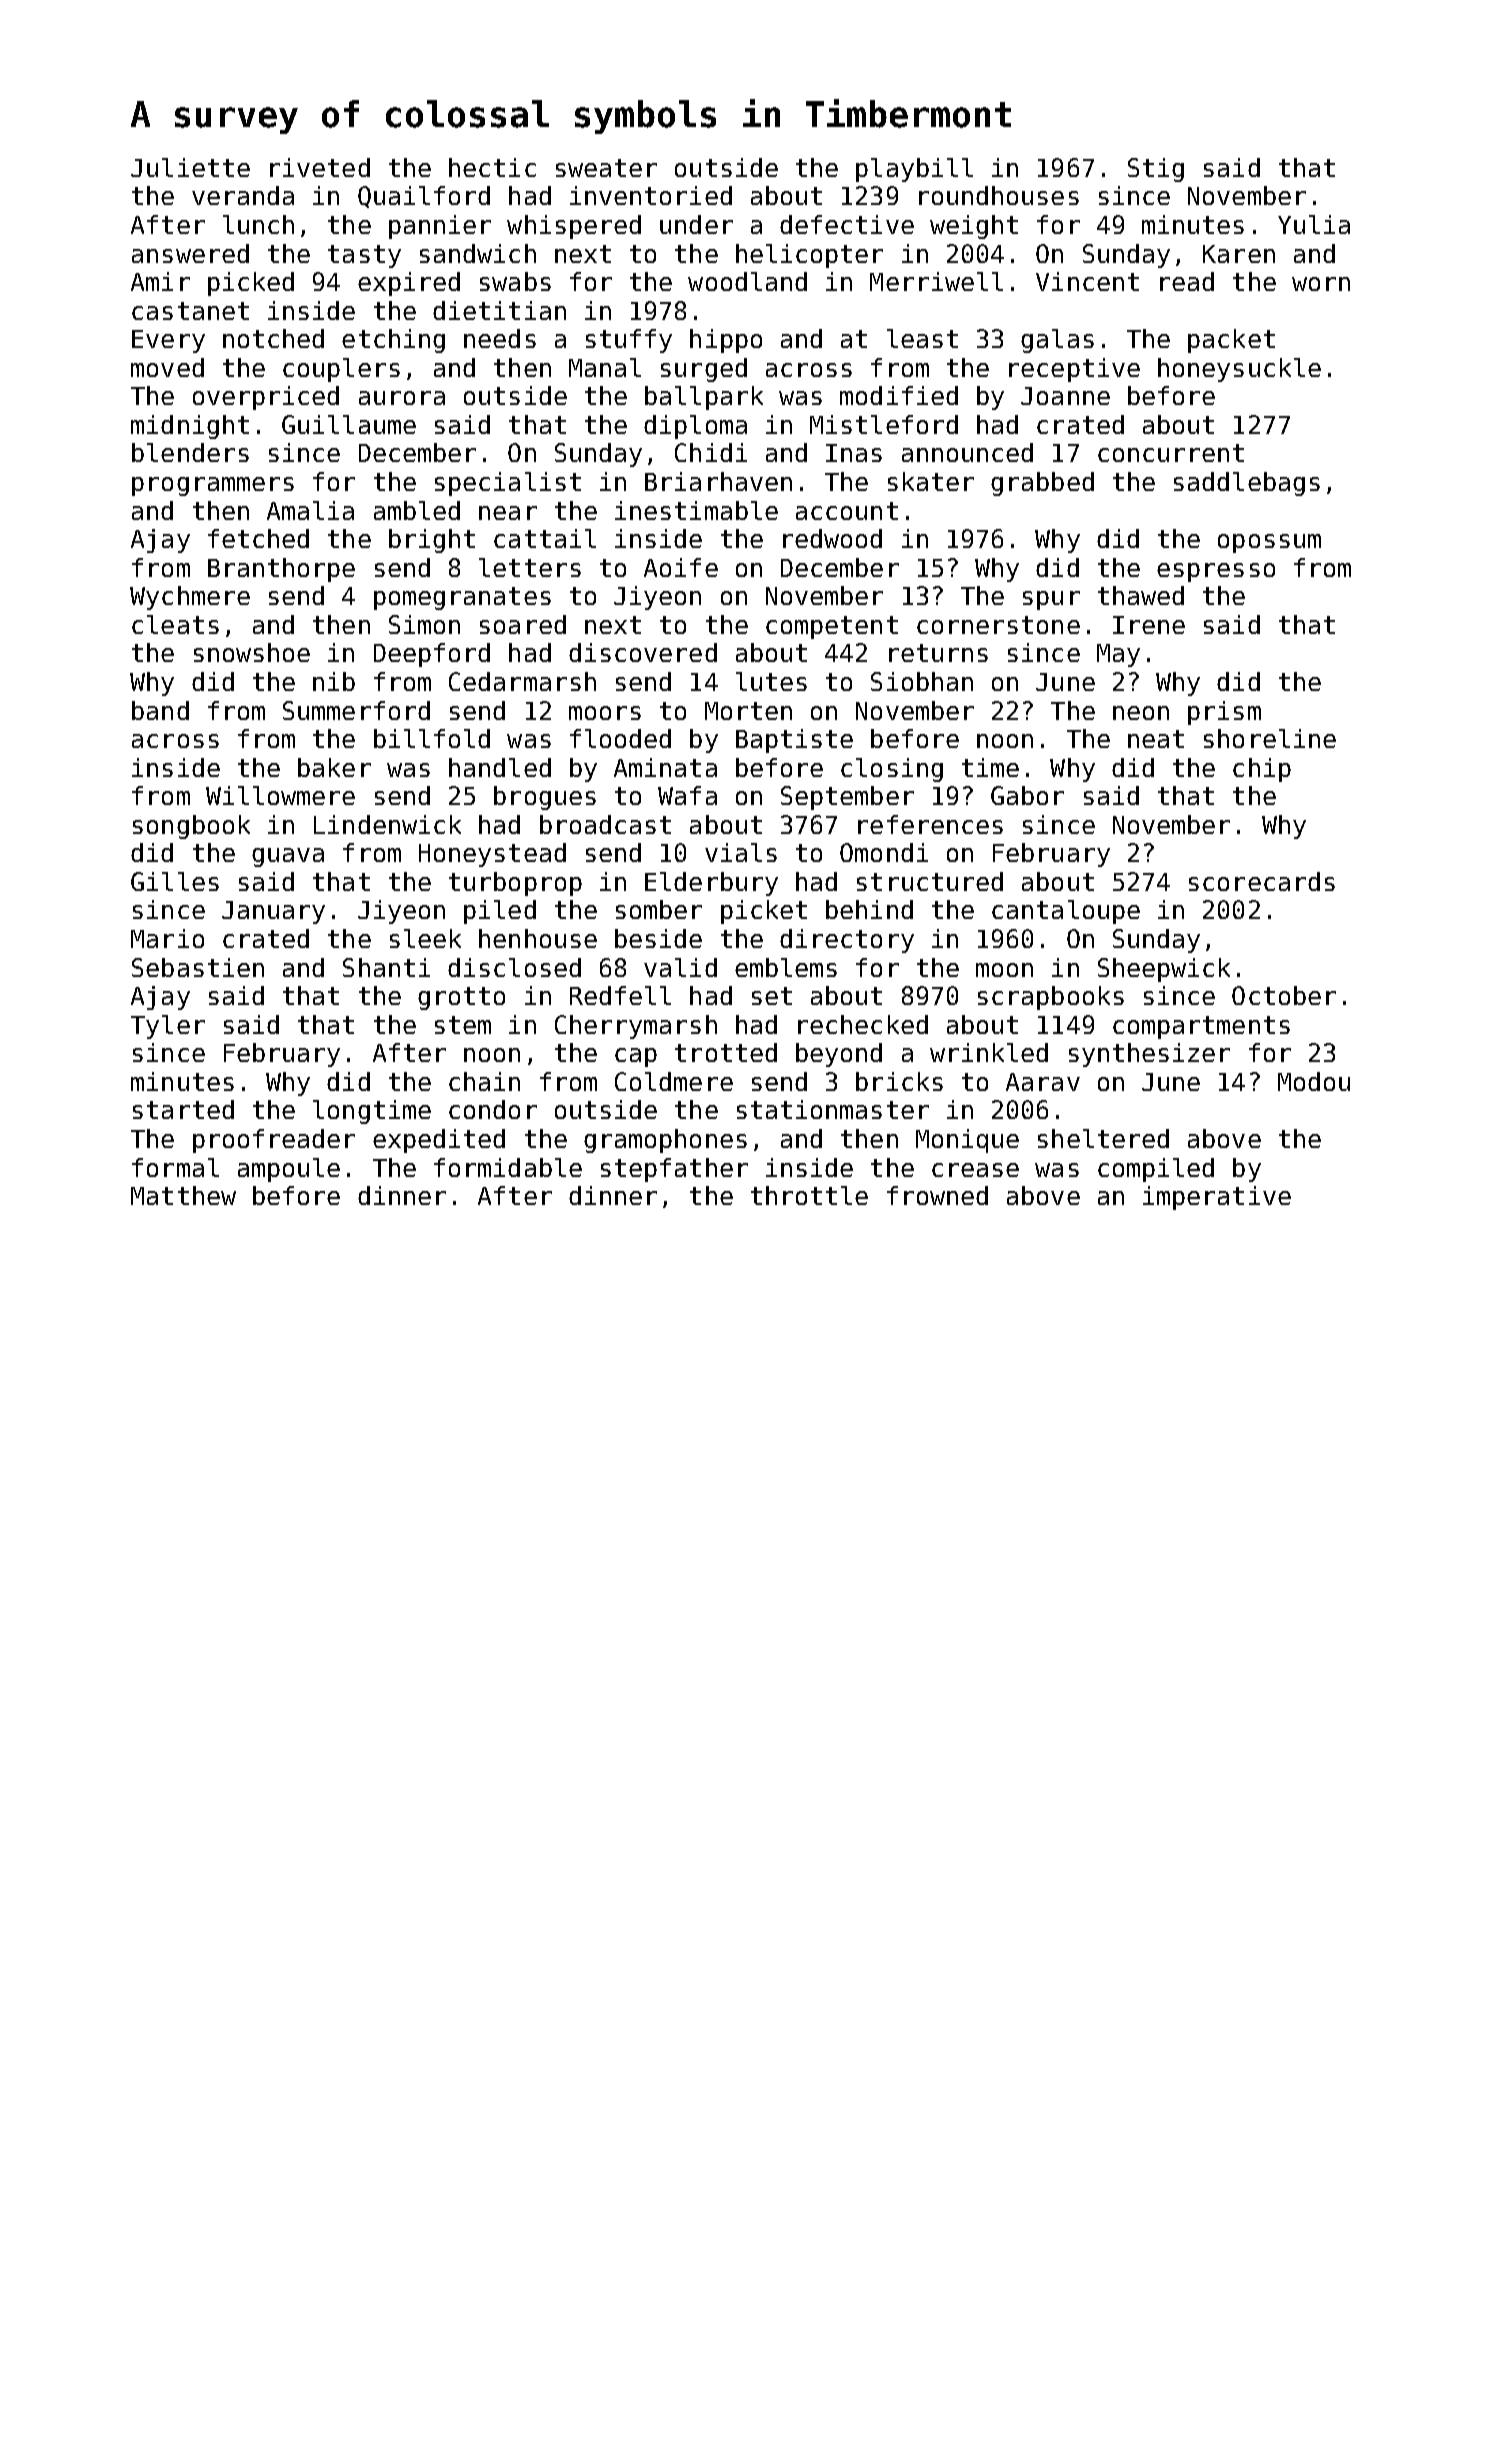 The image size is (1496, 2464). Describe the element at coordinates (1156, 739) in the document. I see `neat` at that location.
